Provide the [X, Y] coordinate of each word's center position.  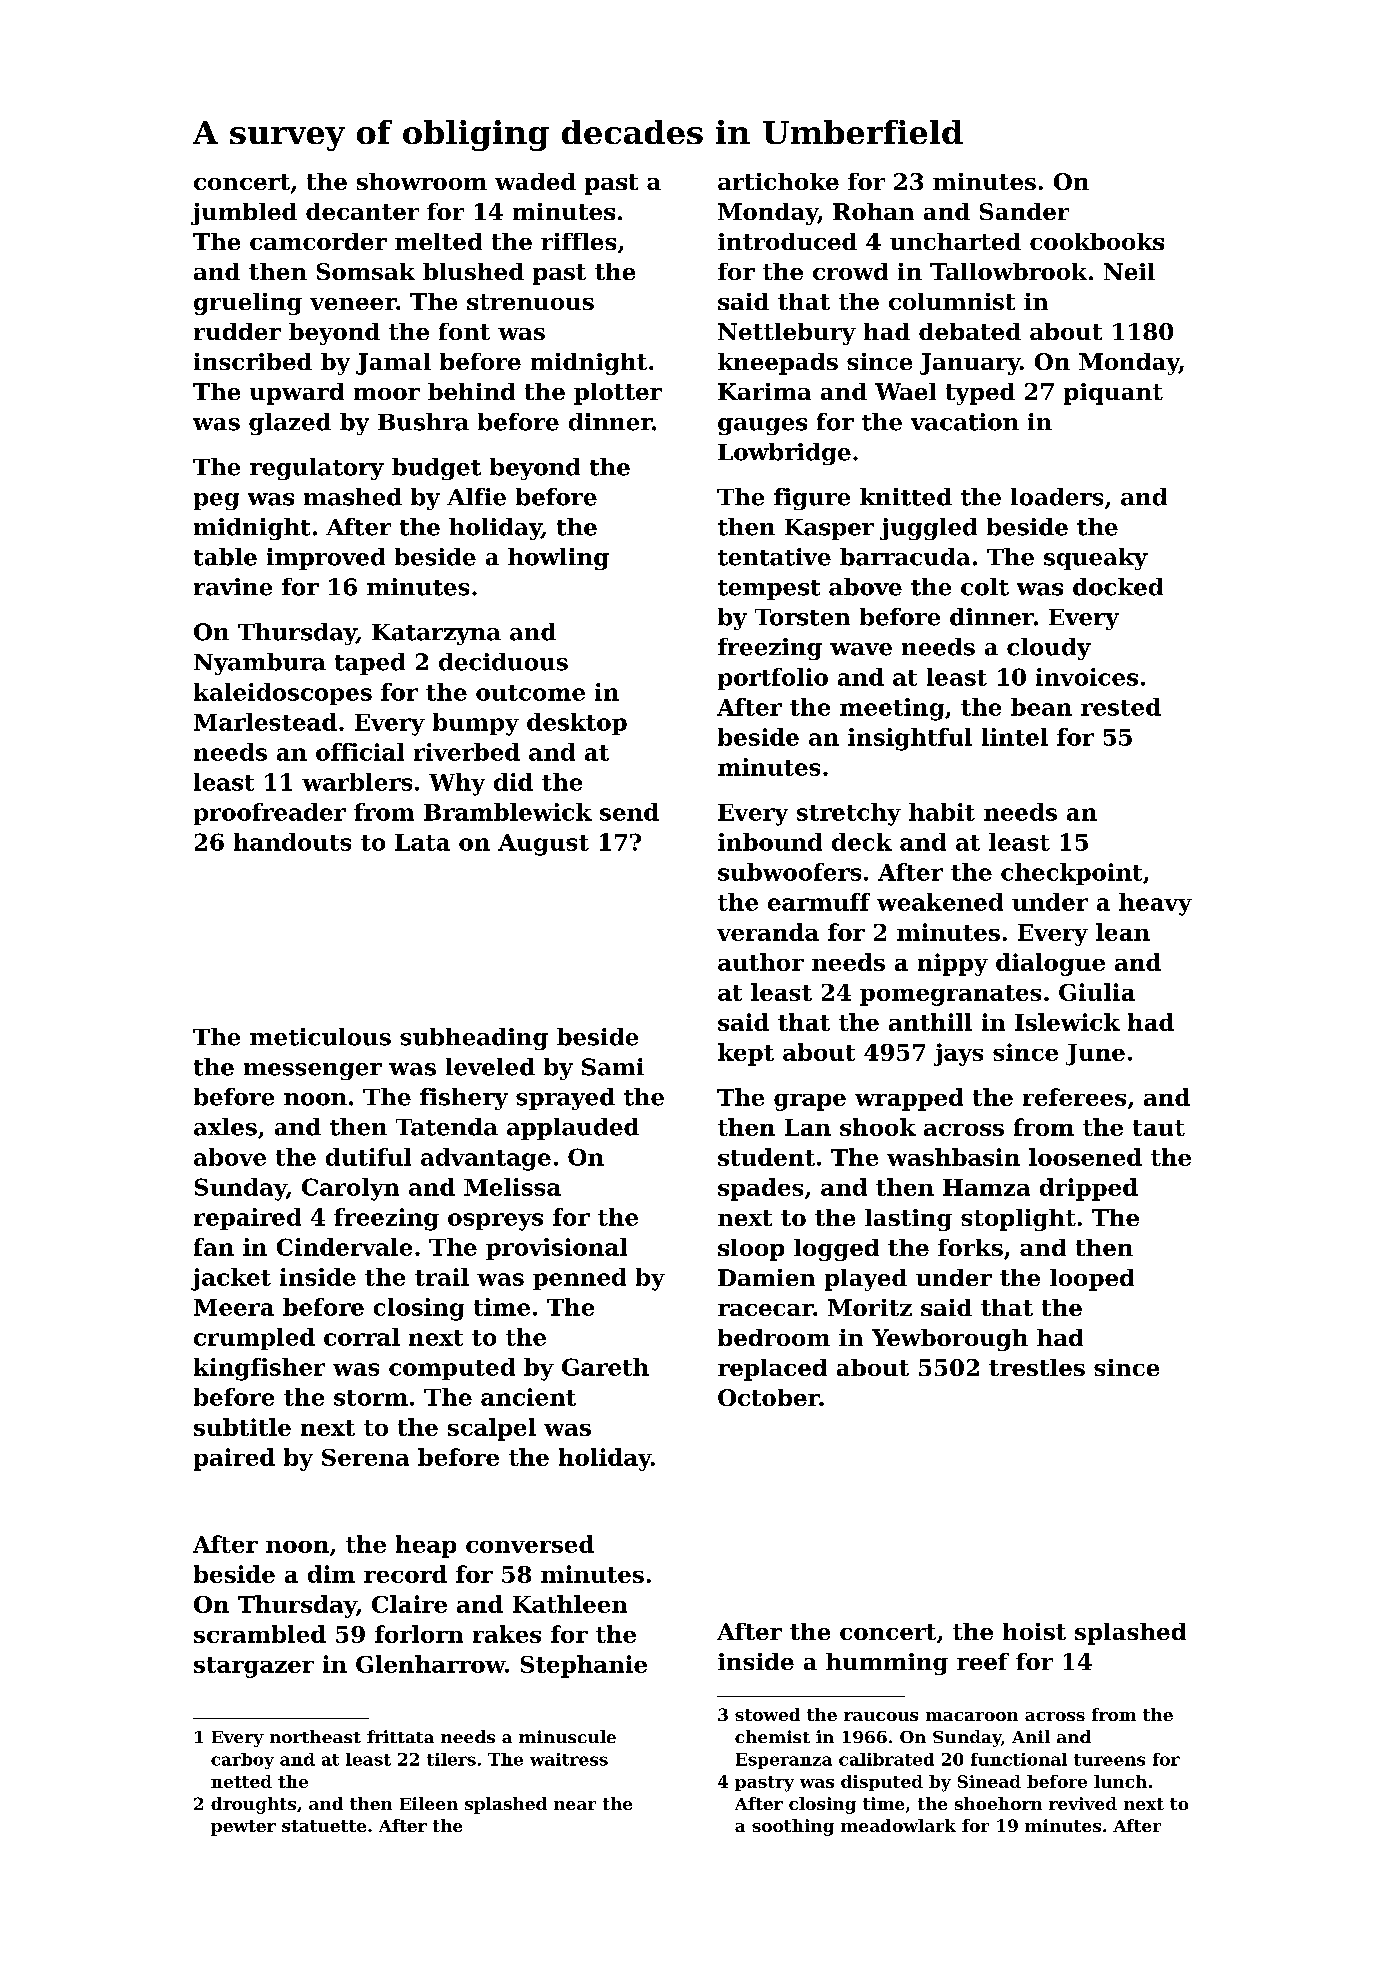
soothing [793, 1827]
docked [1118, 587]
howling [558, 559]
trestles [1037, 1367]
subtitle [242, 1427]
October [769, 1397]
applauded [573, 1129]
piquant [1113, 394]
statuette [324, 1826]
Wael [905, 391]
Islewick [1067, 1022]
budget [436, 469]
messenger [313, 1071]
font [464, 331]
